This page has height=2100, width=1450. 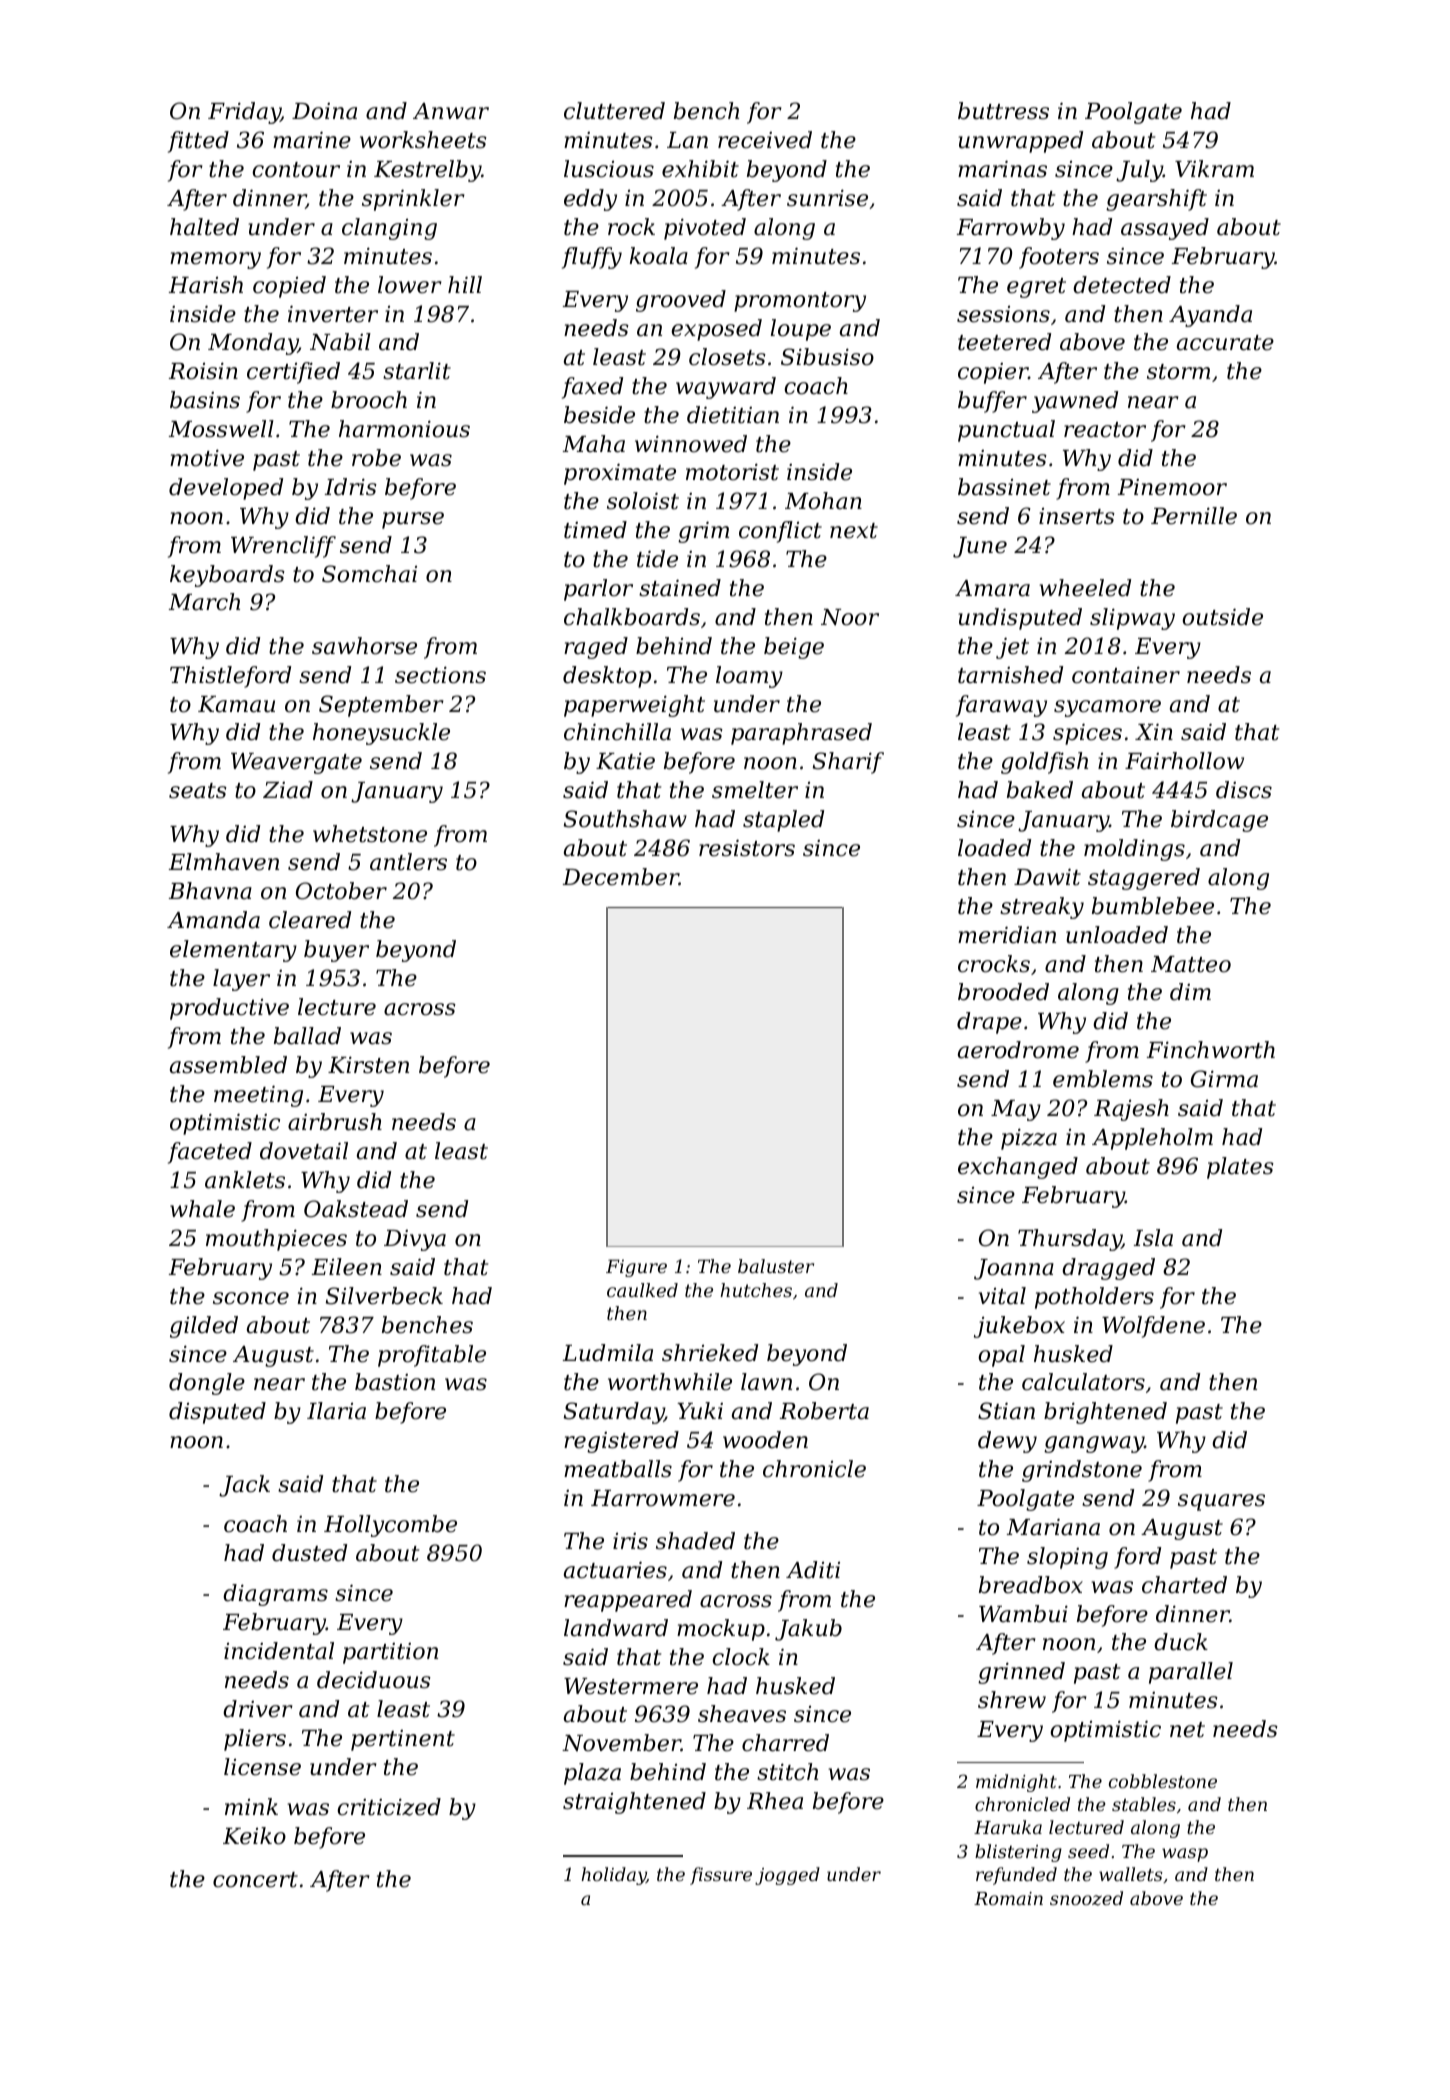 What do you see at coordinates (636, 1268) in the page?
I see `Figure` at bounding box center [636, 1268].
